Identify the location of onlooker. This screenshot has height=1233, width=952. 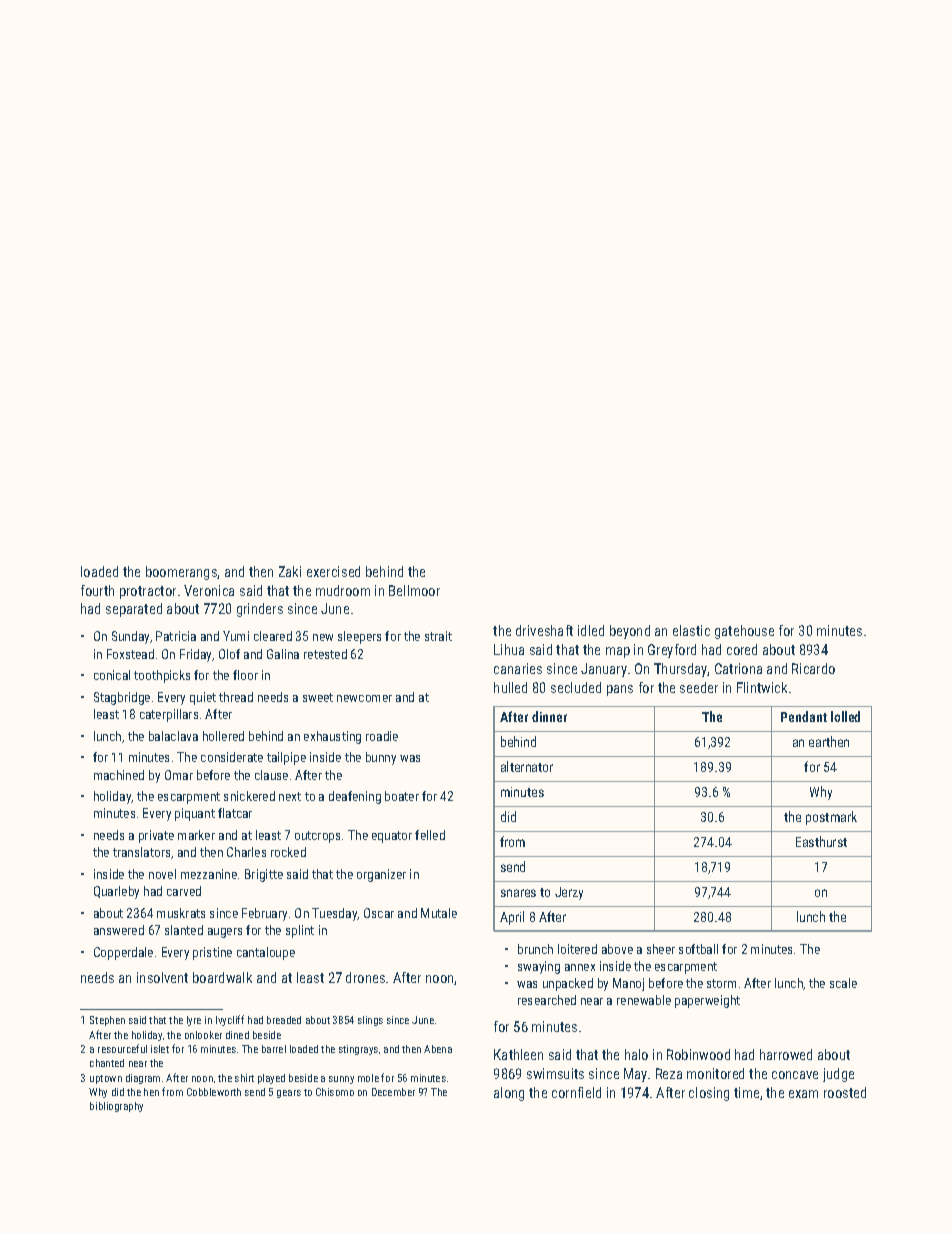
(203, 1035).
